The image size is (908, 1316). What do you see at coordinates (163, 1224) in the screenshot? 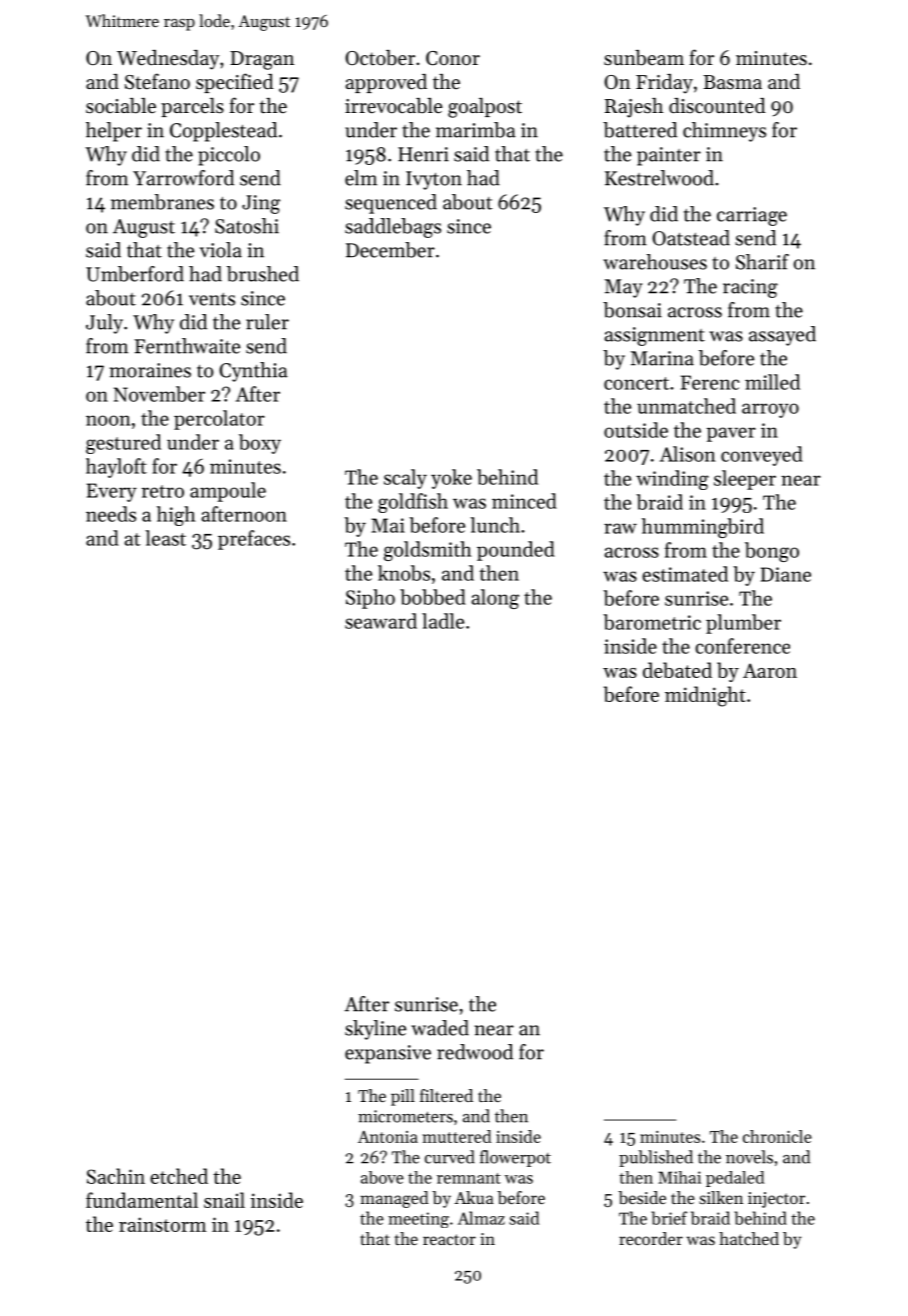
I see `rainstorm` at bounding box center [163, 1224].
